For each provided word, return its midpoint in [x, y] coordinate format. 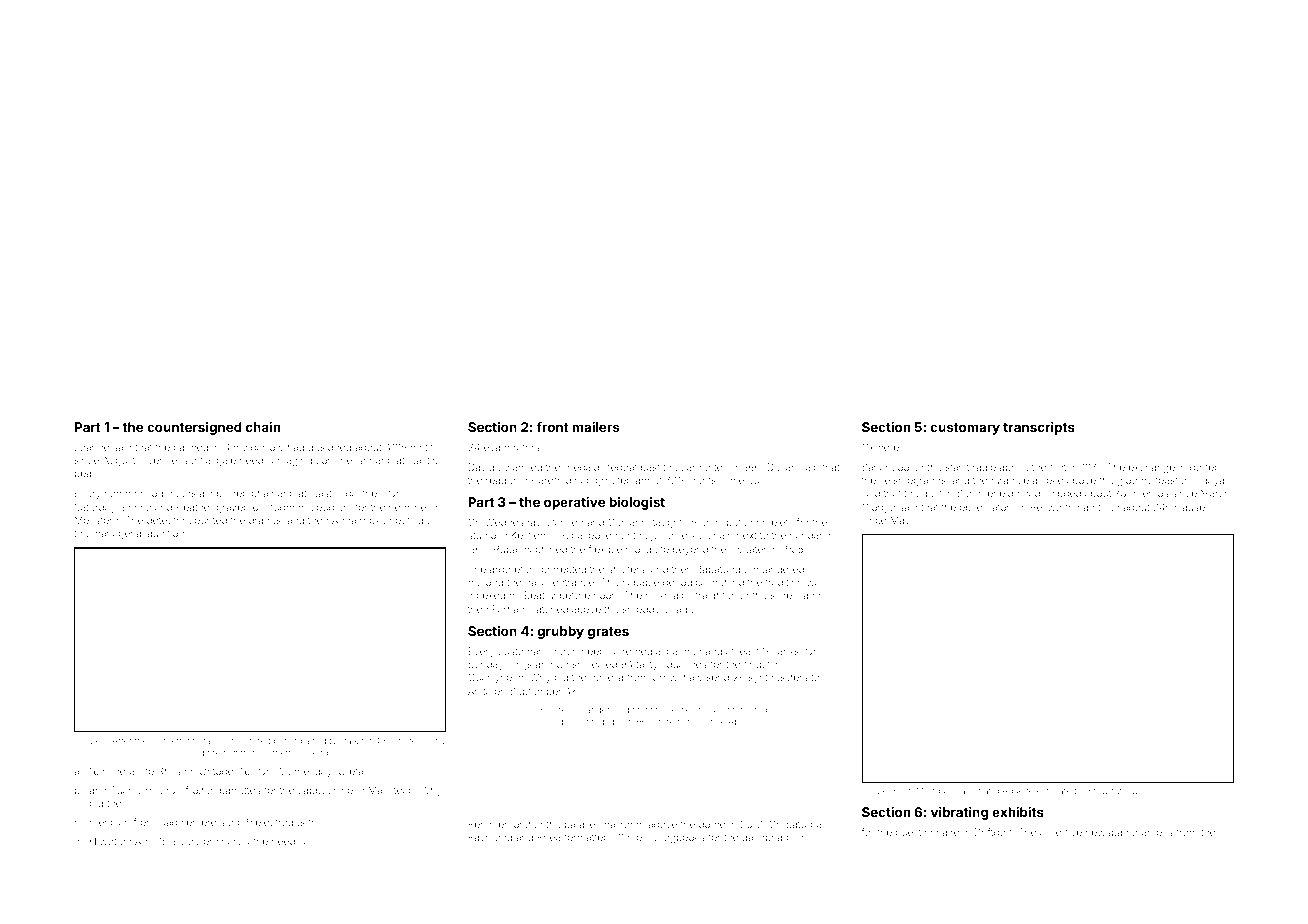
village [679, 610]
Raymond [490, 838]
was [816, 583]
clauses [1192, 507]
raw [1101, 791]
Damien [565, 522]
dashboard [767, 837]
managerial [118, 534]
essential [192, 460]
